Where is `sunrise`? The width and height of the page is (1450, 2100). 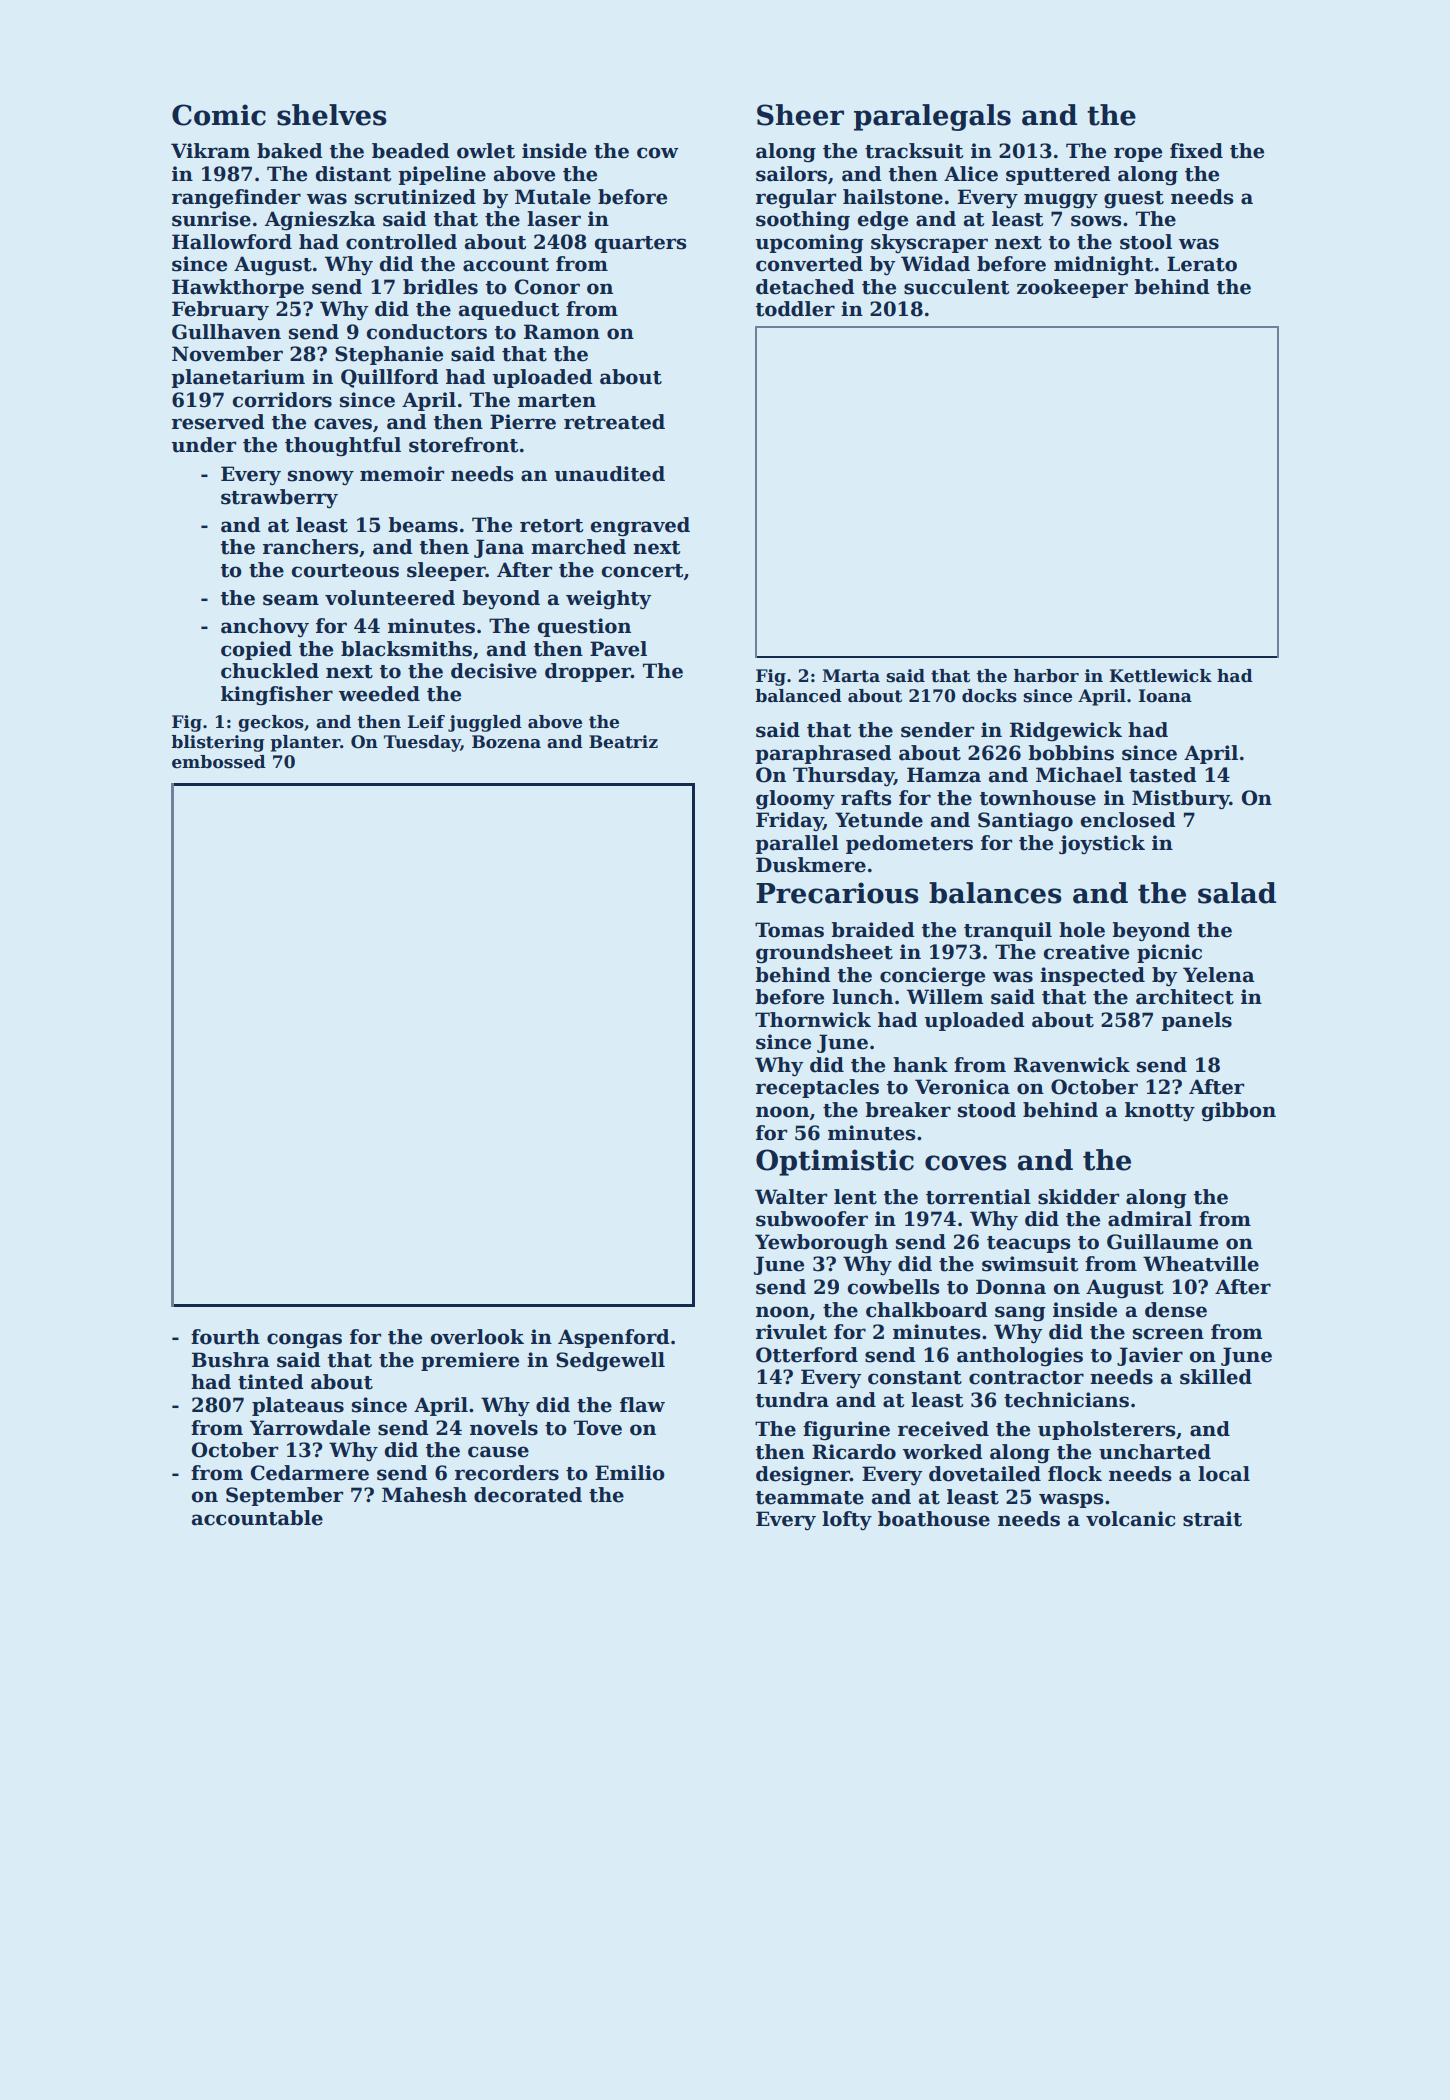 sunrise is located at coordinates (211, 219).
